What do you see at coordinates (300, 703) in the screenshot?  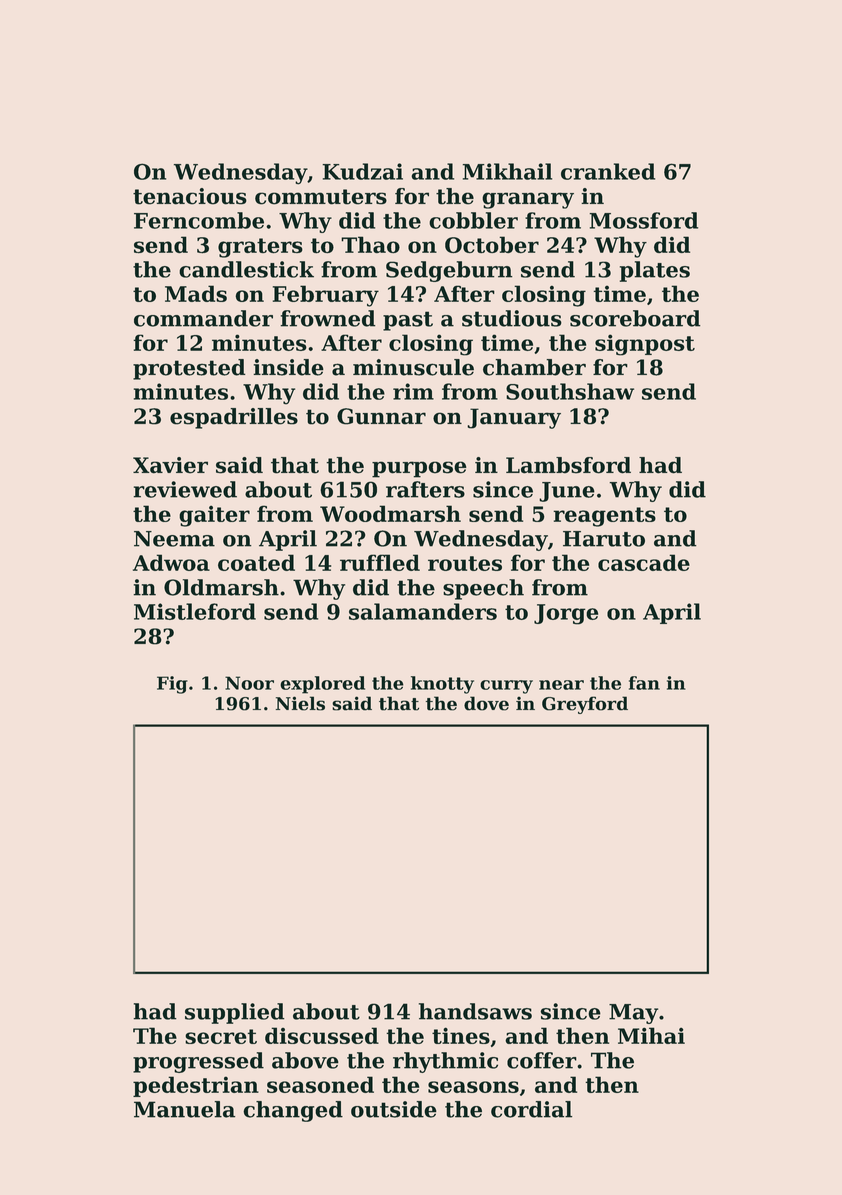 I see `Niels` at bounding box center [300, 703].
